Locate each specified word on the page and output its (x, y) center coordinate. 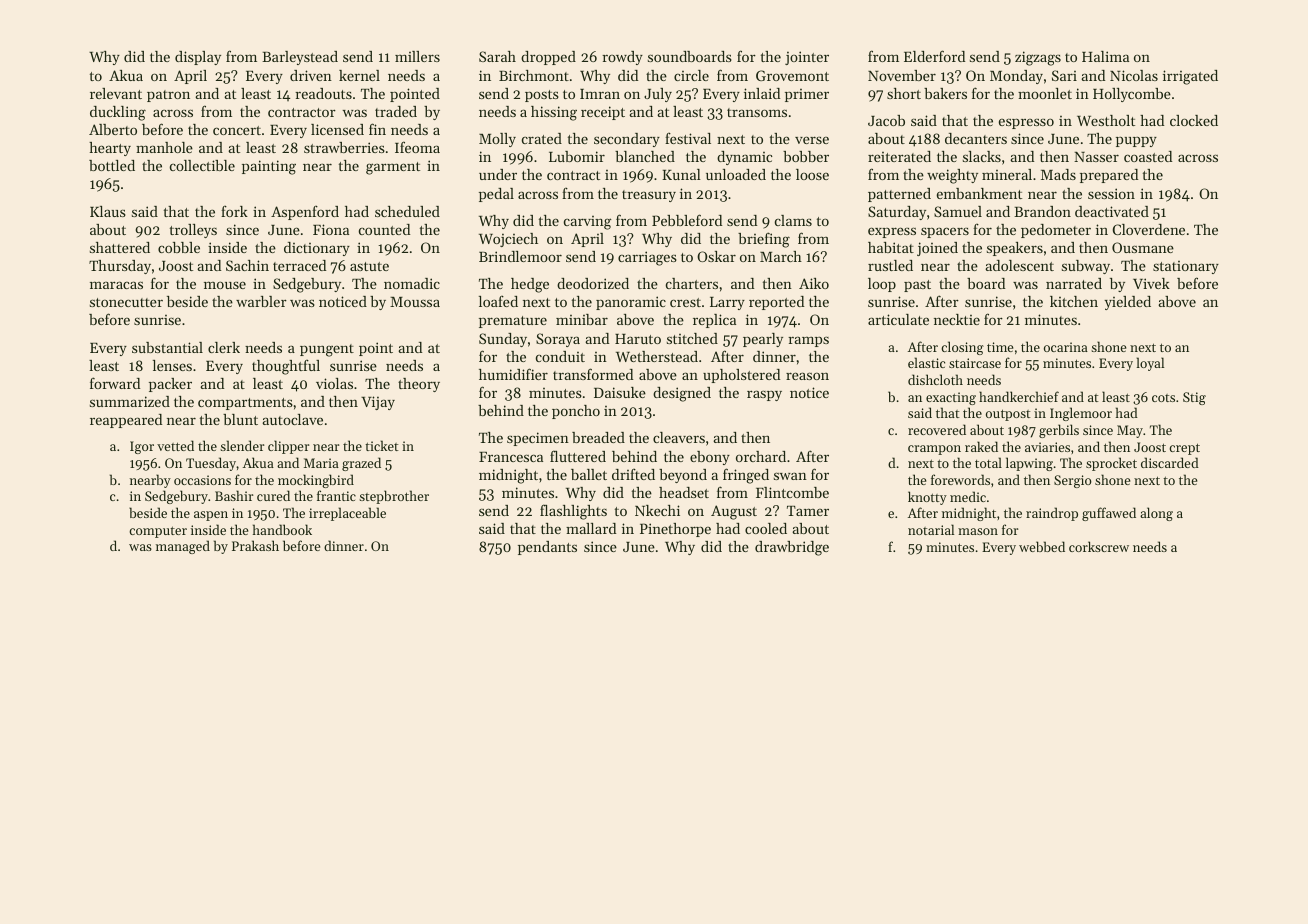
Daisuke (620, 392)
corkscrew (1099, 546)
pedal (496, 195)
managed (183, 547)
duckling (118, 113)
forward (115, 383)
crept (1184, 449)
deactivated (1112, 211)
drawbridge (792, 548)
